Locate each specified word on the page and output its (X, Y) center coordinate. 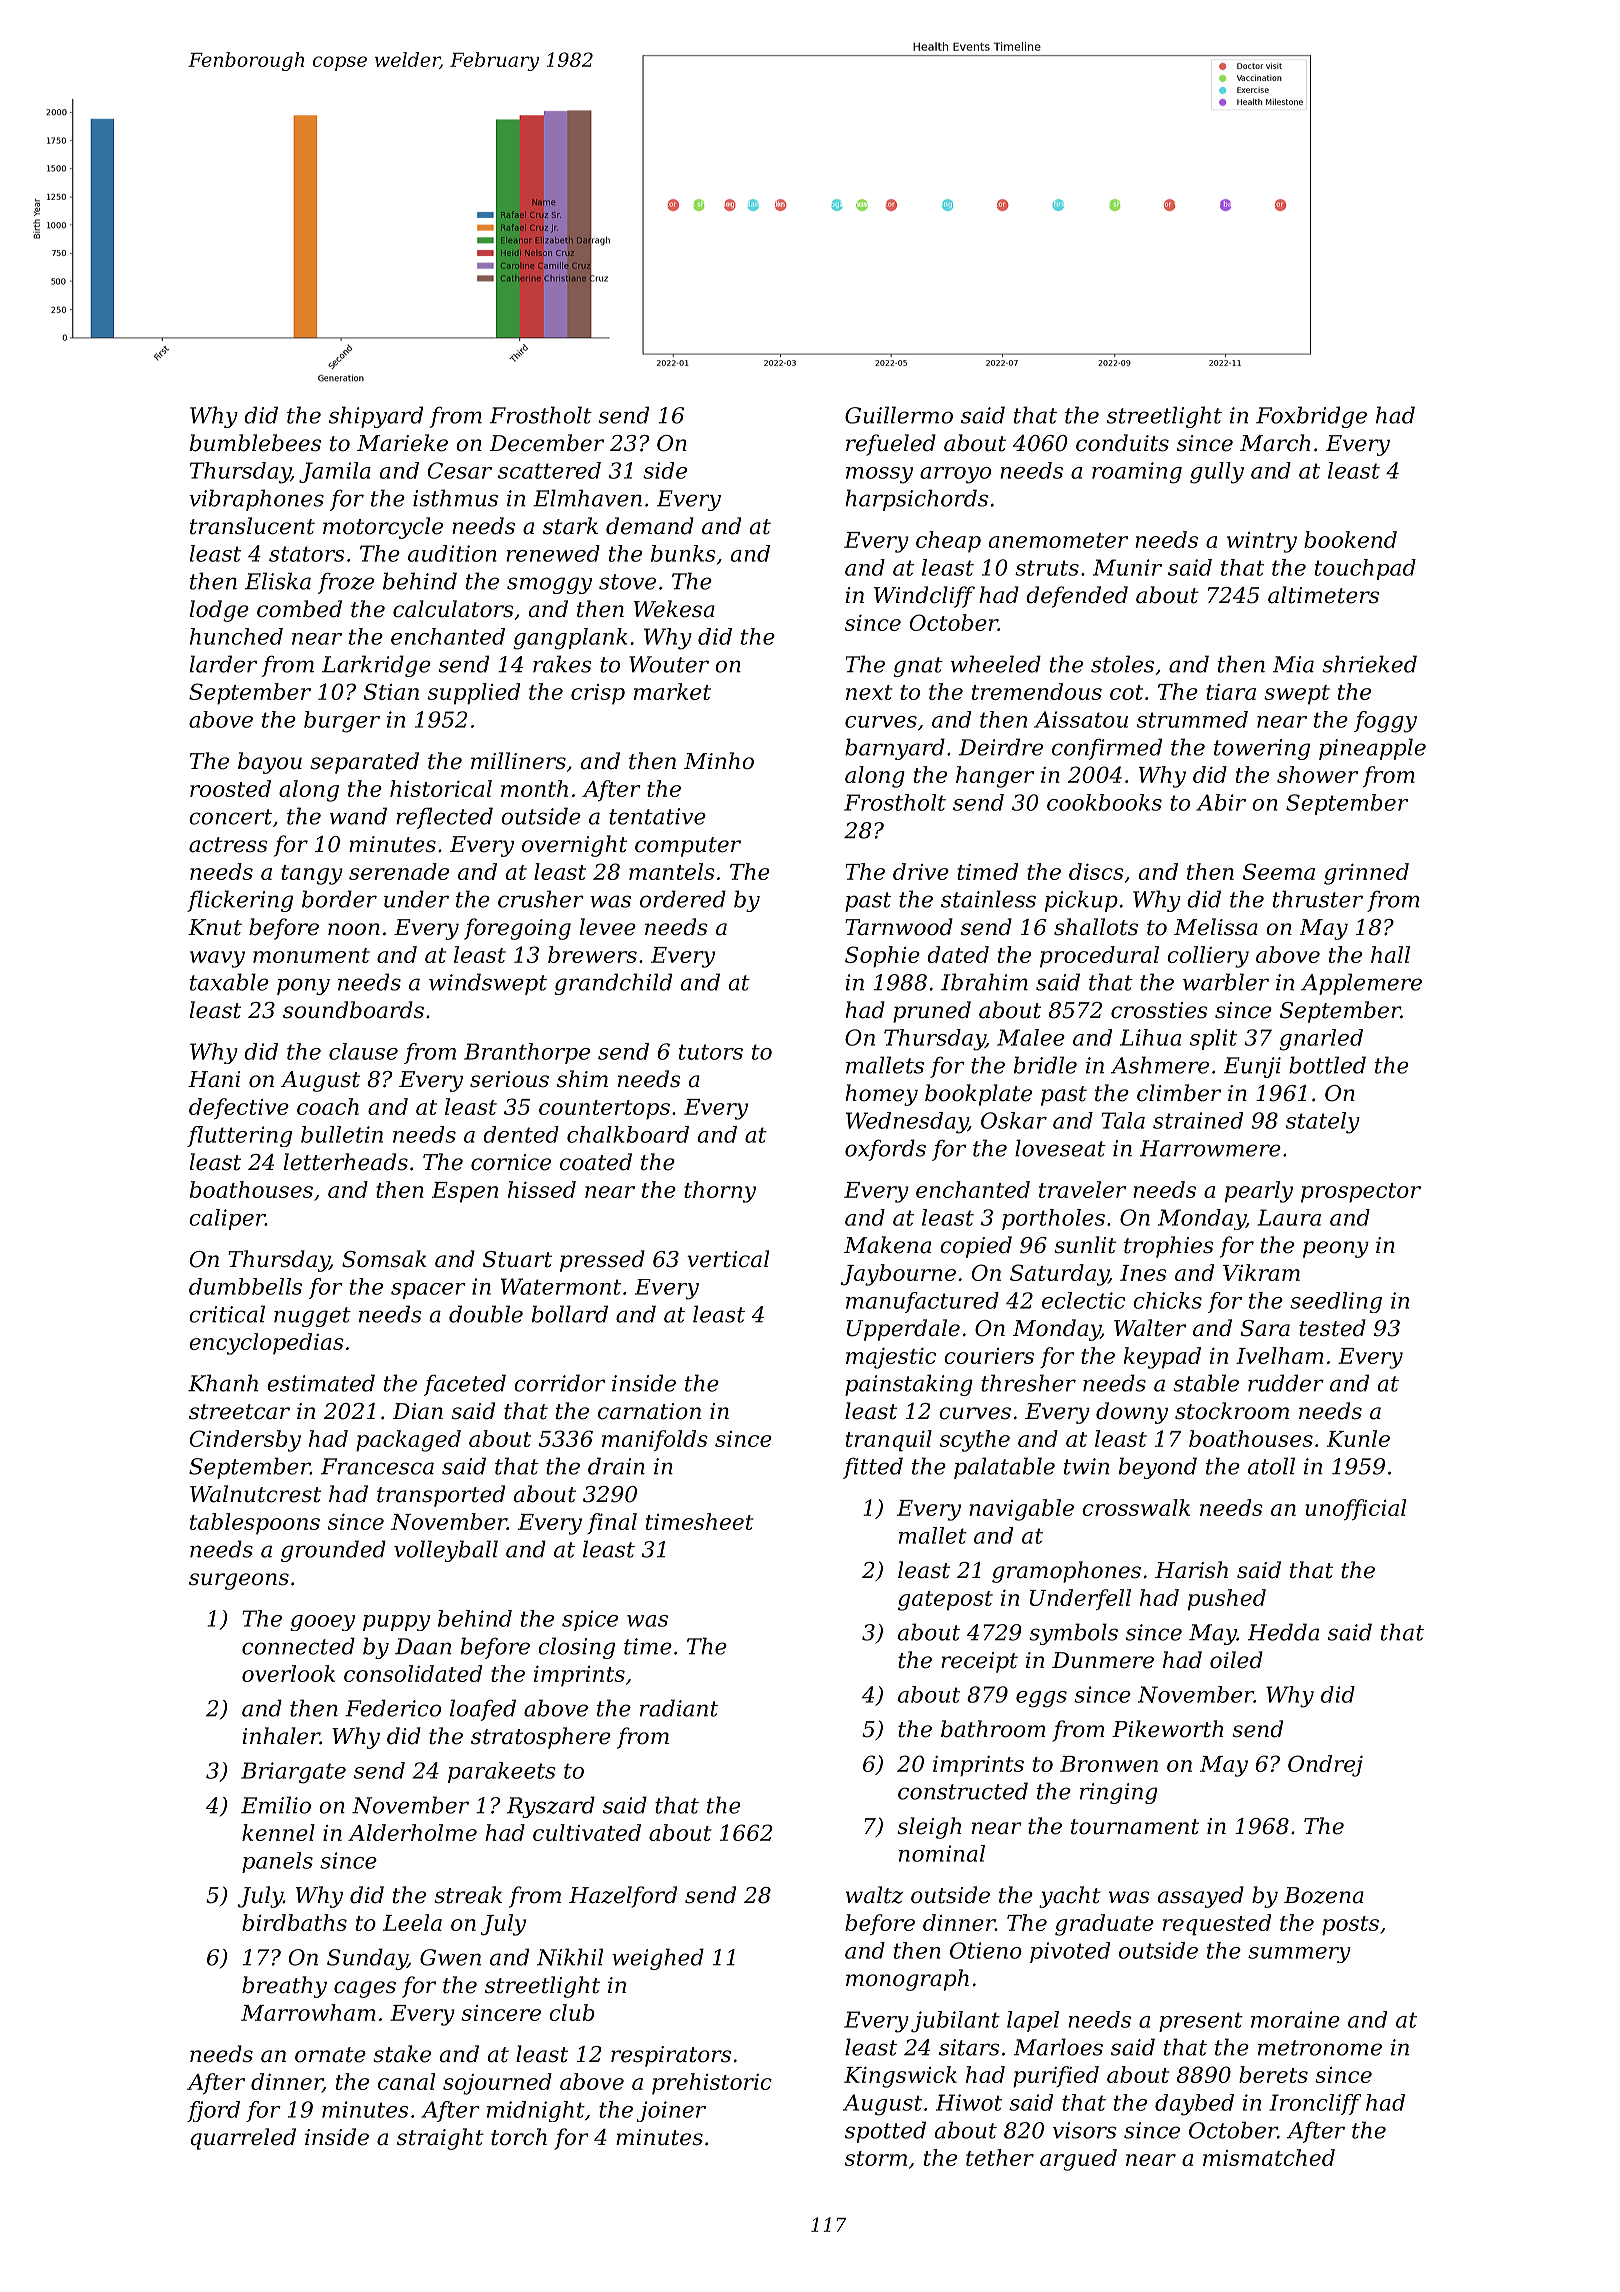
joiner (671, 2111)
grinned (1366, 874)
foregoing (517, 929)
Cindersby (245, 1441)
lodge (219, 611)
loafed (483, 1710)
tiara (1231, 692)
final (612, 1523)
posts (1350, 1926)
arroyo (955, 475)
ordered (683, 899)
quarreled (243, 2139)
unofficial (1355, 1509)
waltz (874, 1895)
